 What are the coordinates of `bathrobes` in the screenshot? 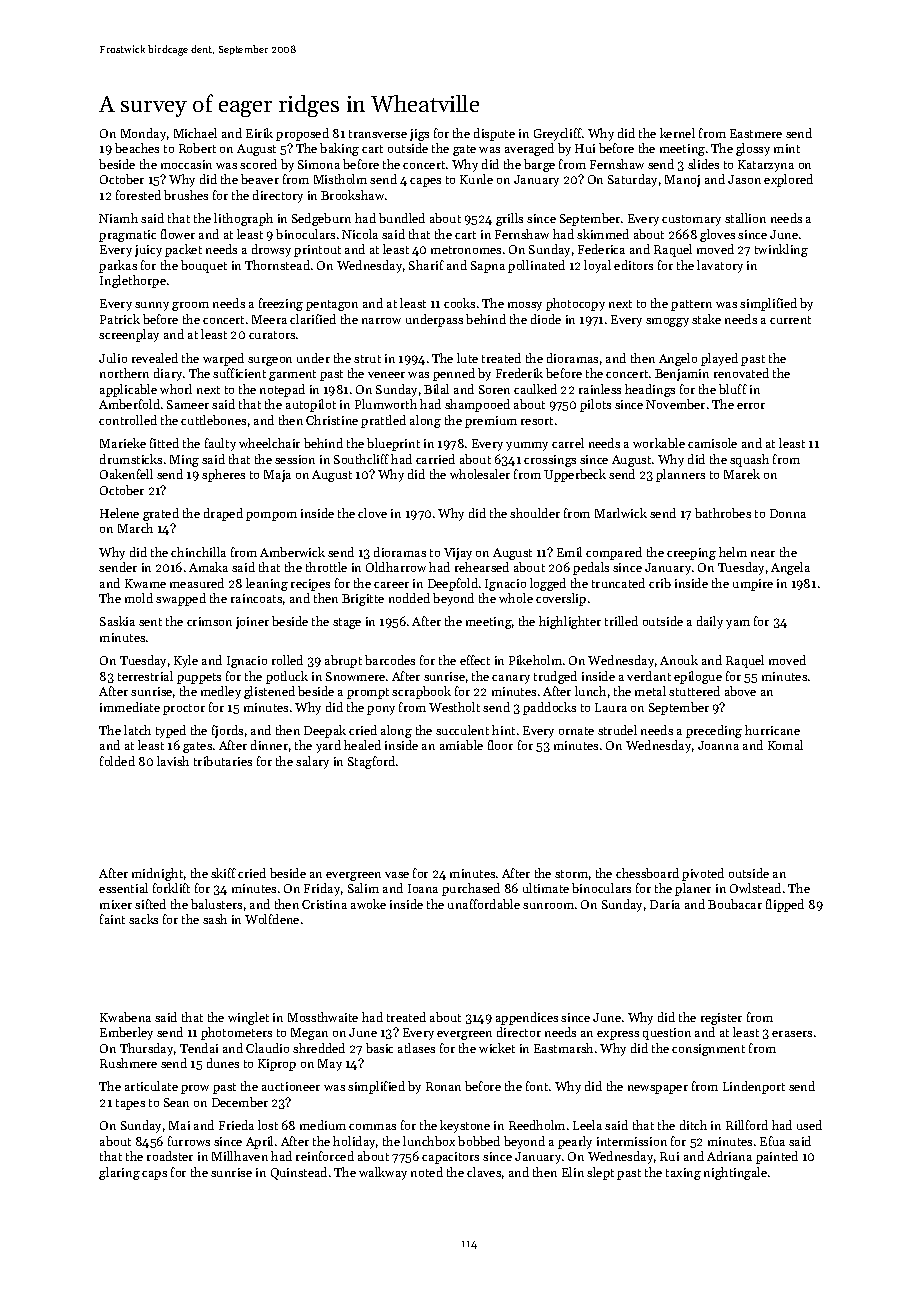 It's located at (723, 513).
